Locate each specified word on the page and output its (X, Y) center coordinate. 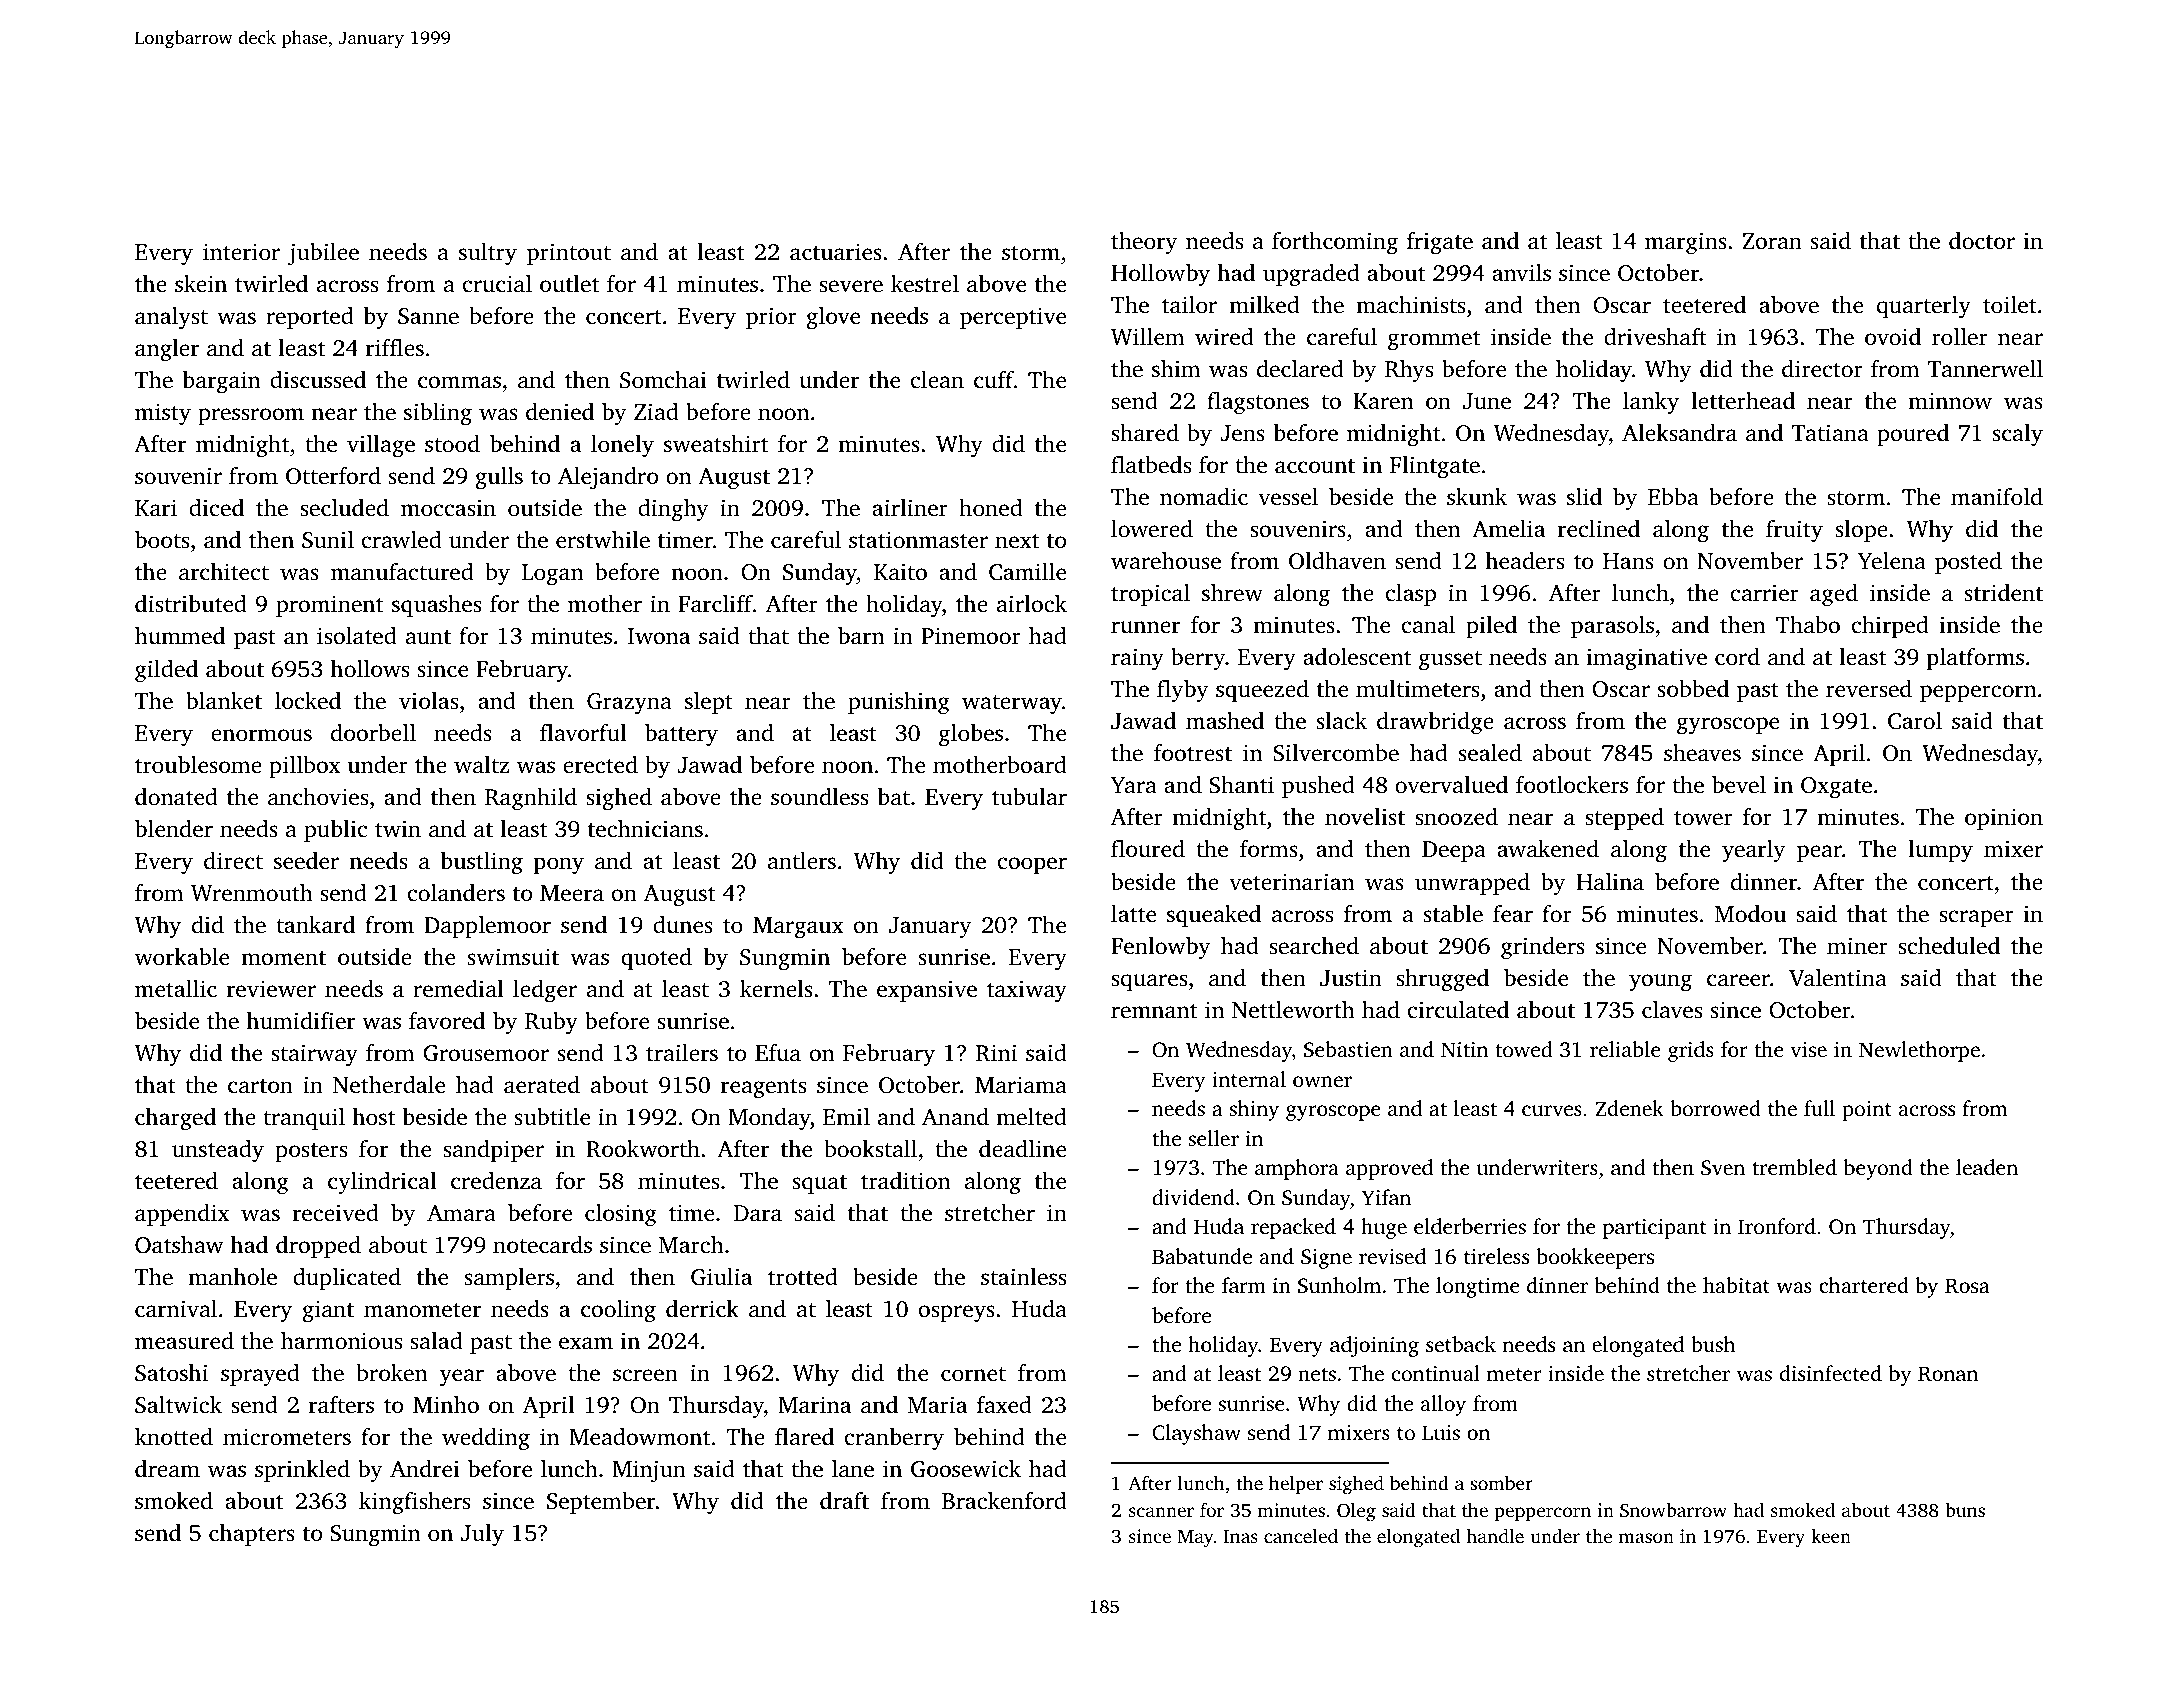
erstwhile (603, 540)
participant (1655, 1229)
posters (311, 1152)
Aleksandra (1679, 433)
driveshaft (1655, 337)
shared (1145, 433)
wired (1224, 337)
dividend (1193, 1197)
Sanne (428, 316)
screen (645, 1375)
